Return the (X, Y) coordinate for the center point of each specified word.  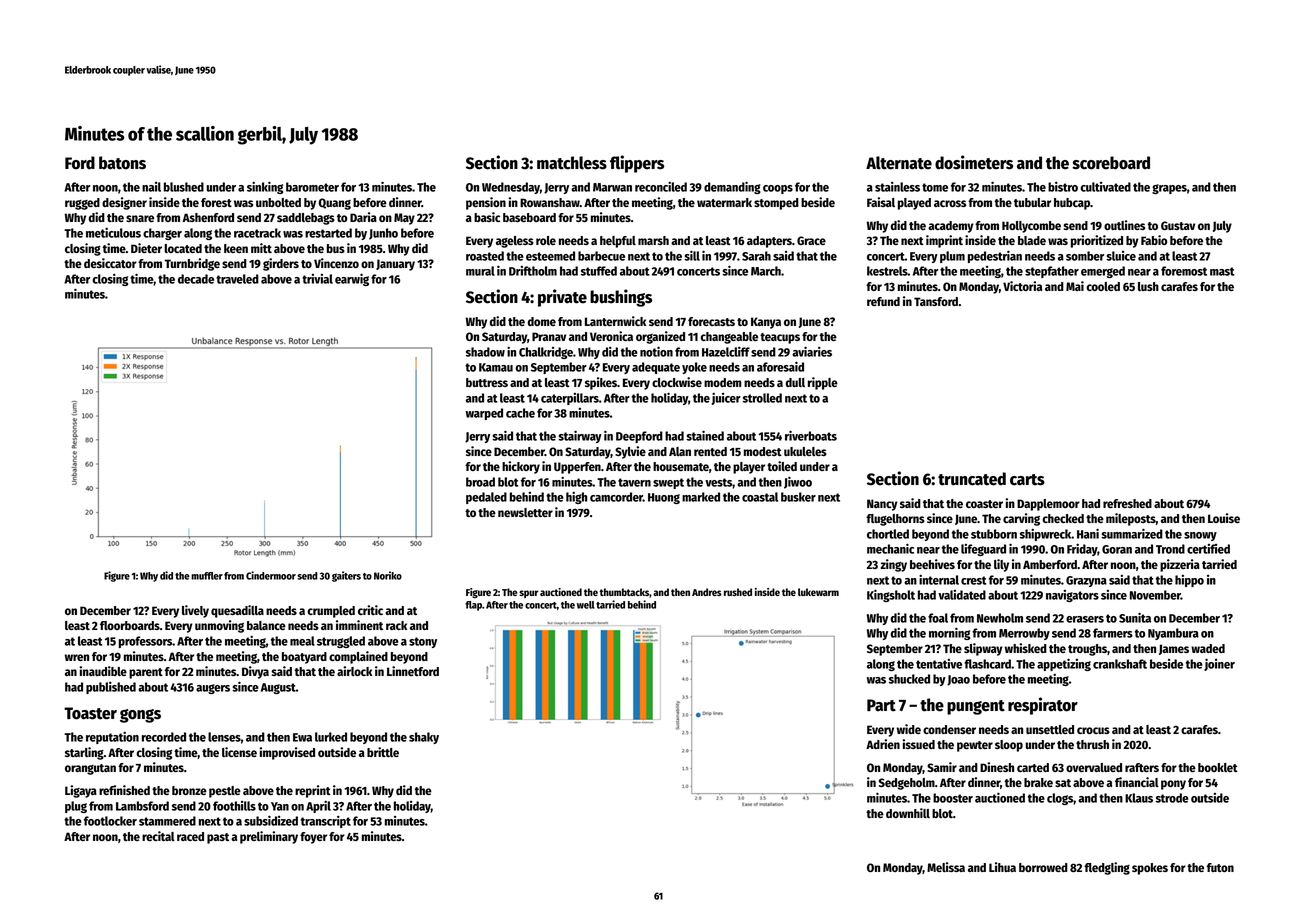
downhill (908, 813)
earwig (352, 279)
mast (1222, 271)
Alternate (899, 163)
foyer (313, 838)
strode (1172, 798)
